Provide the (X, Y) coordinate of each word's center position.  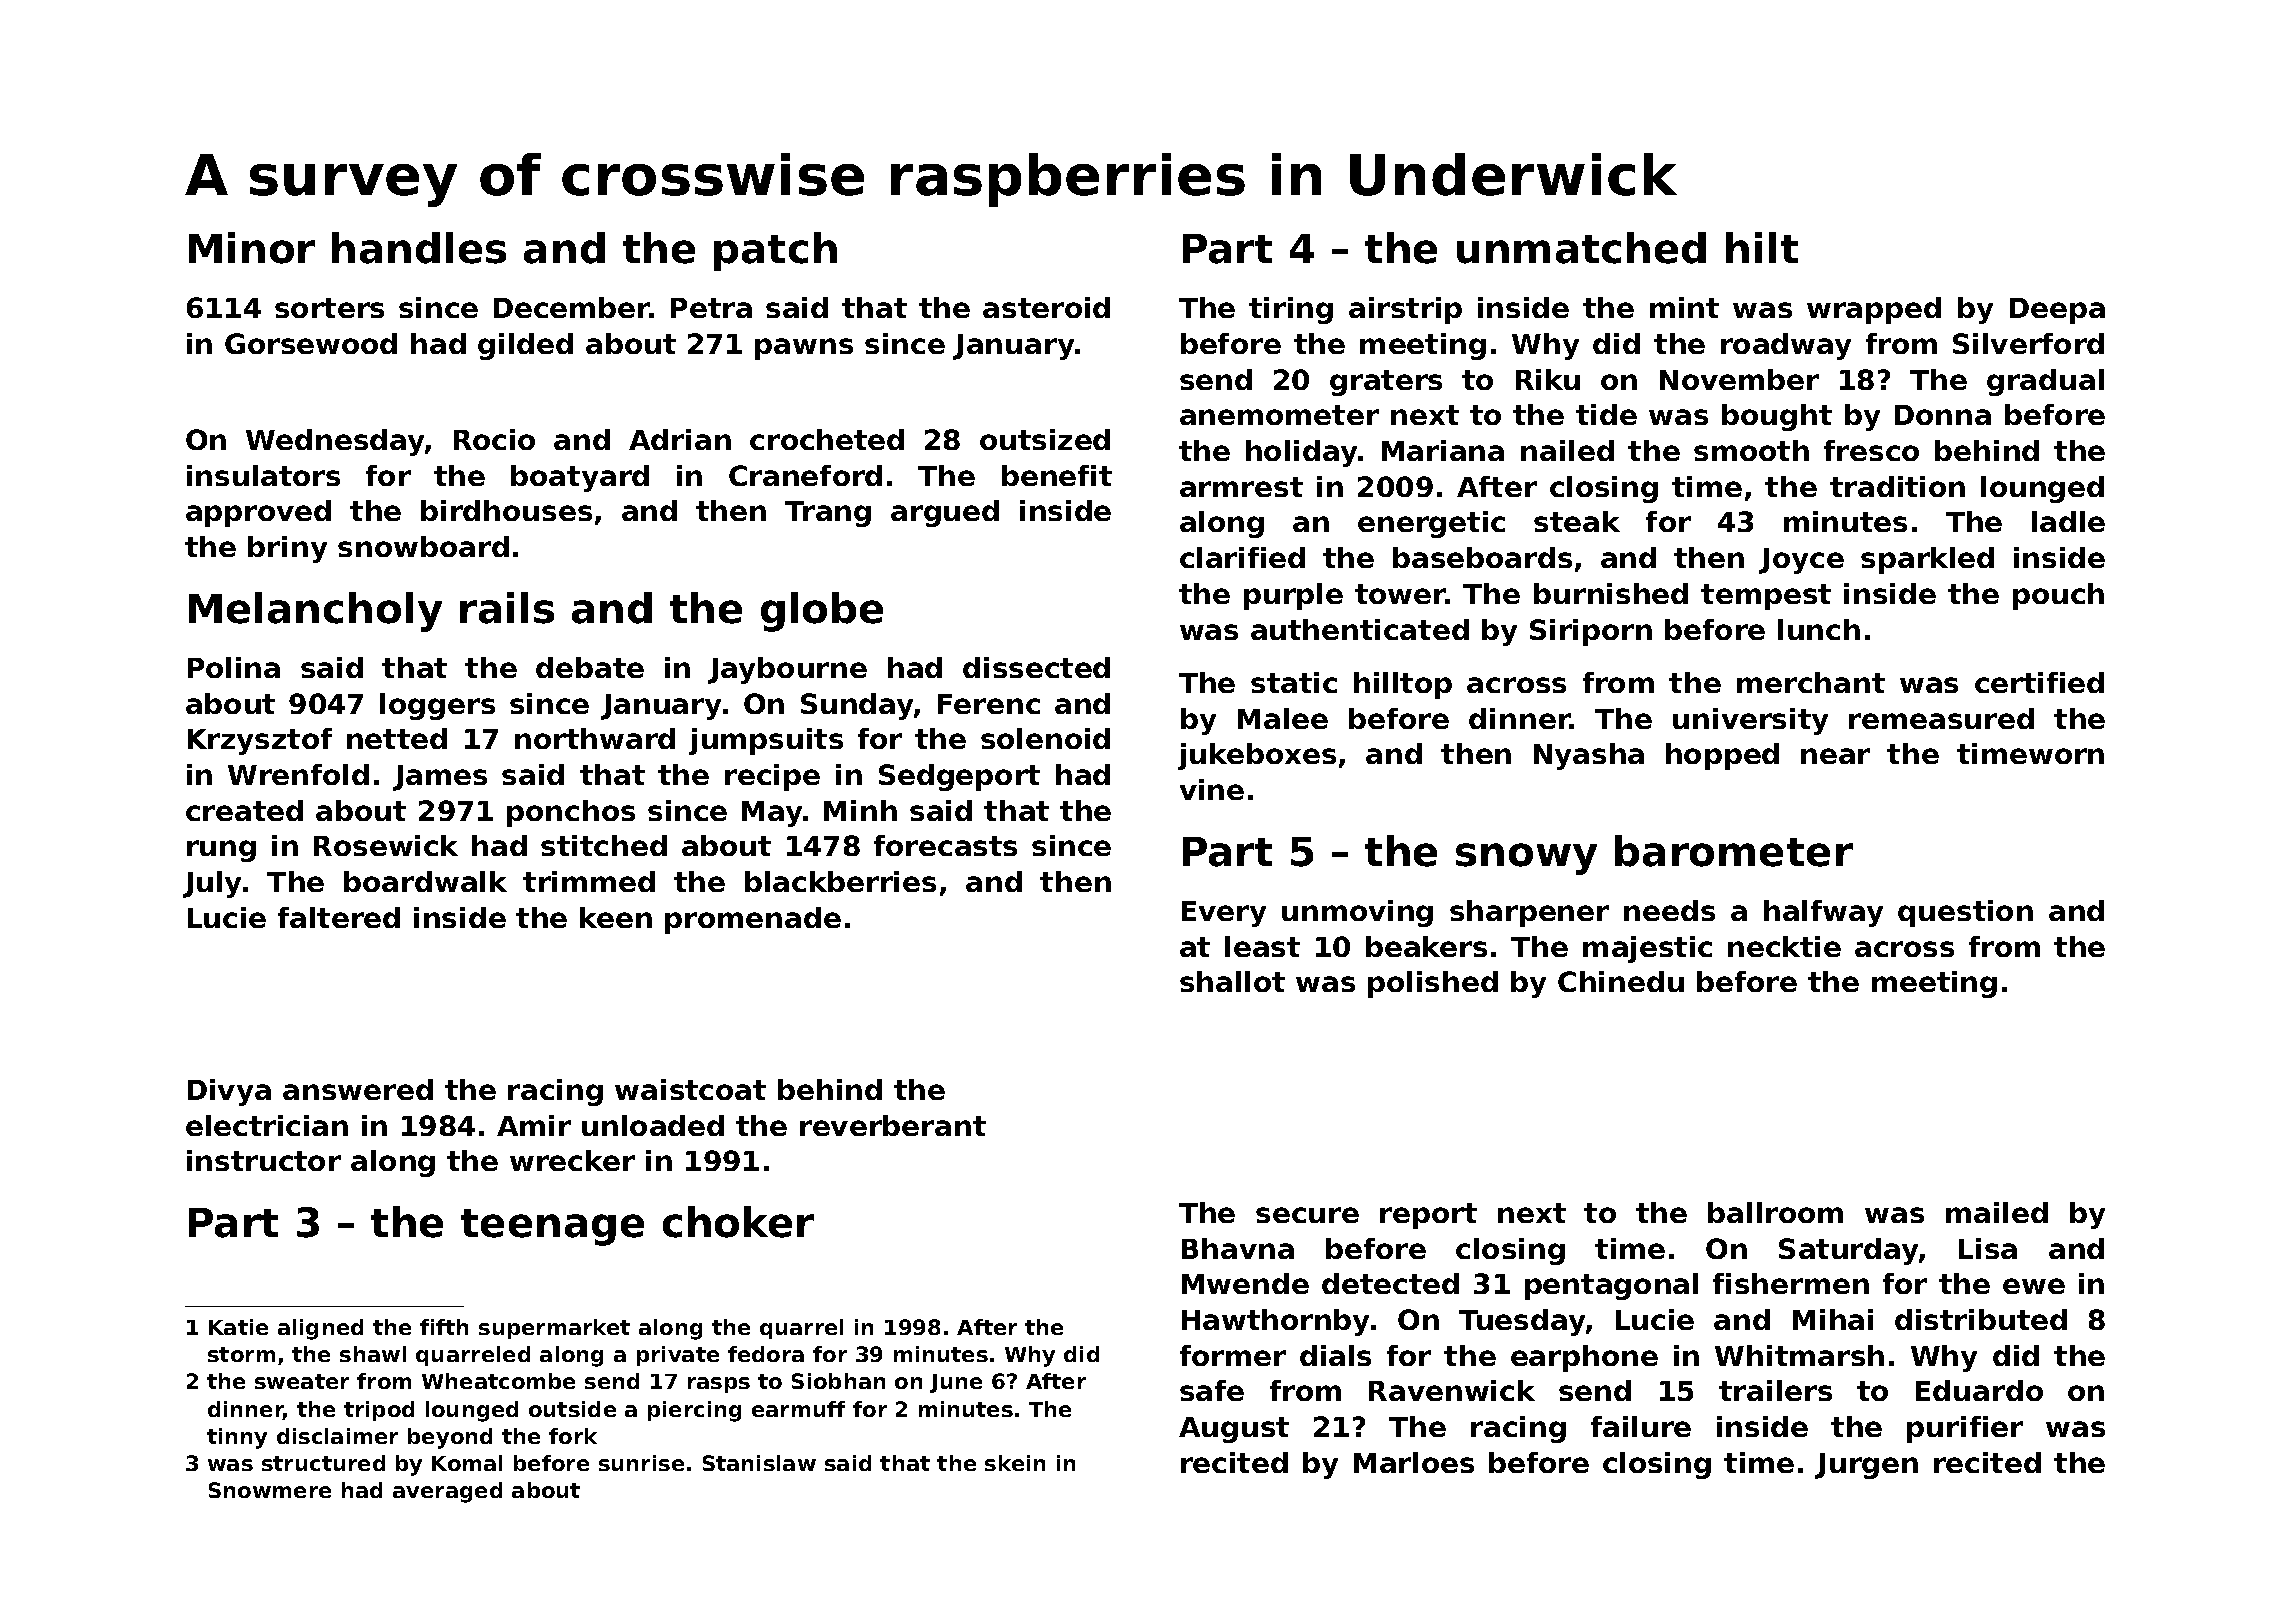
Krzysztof (260, 741)
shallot (1232, 981)
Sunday (857, 706)
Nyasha (1589, 756)
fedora (766, 1354)
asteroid (1046, 307)
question (1965, 913)
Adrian (680, 439)
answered (358, 1089)
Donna (1943, 415)
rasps (719, 1385)
